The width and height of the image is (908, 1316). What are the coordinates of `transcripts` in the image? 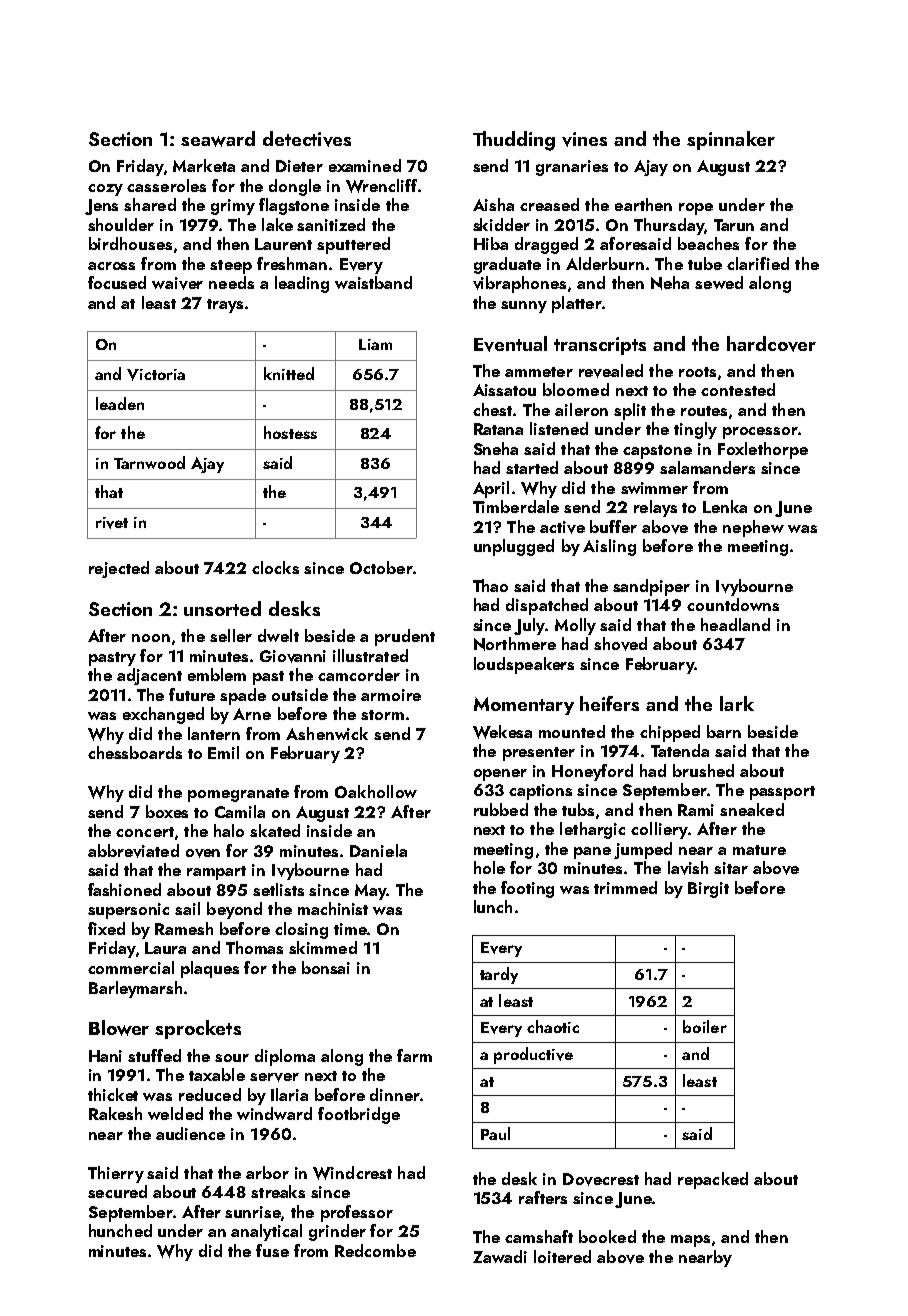 It's located at (600, 346).
